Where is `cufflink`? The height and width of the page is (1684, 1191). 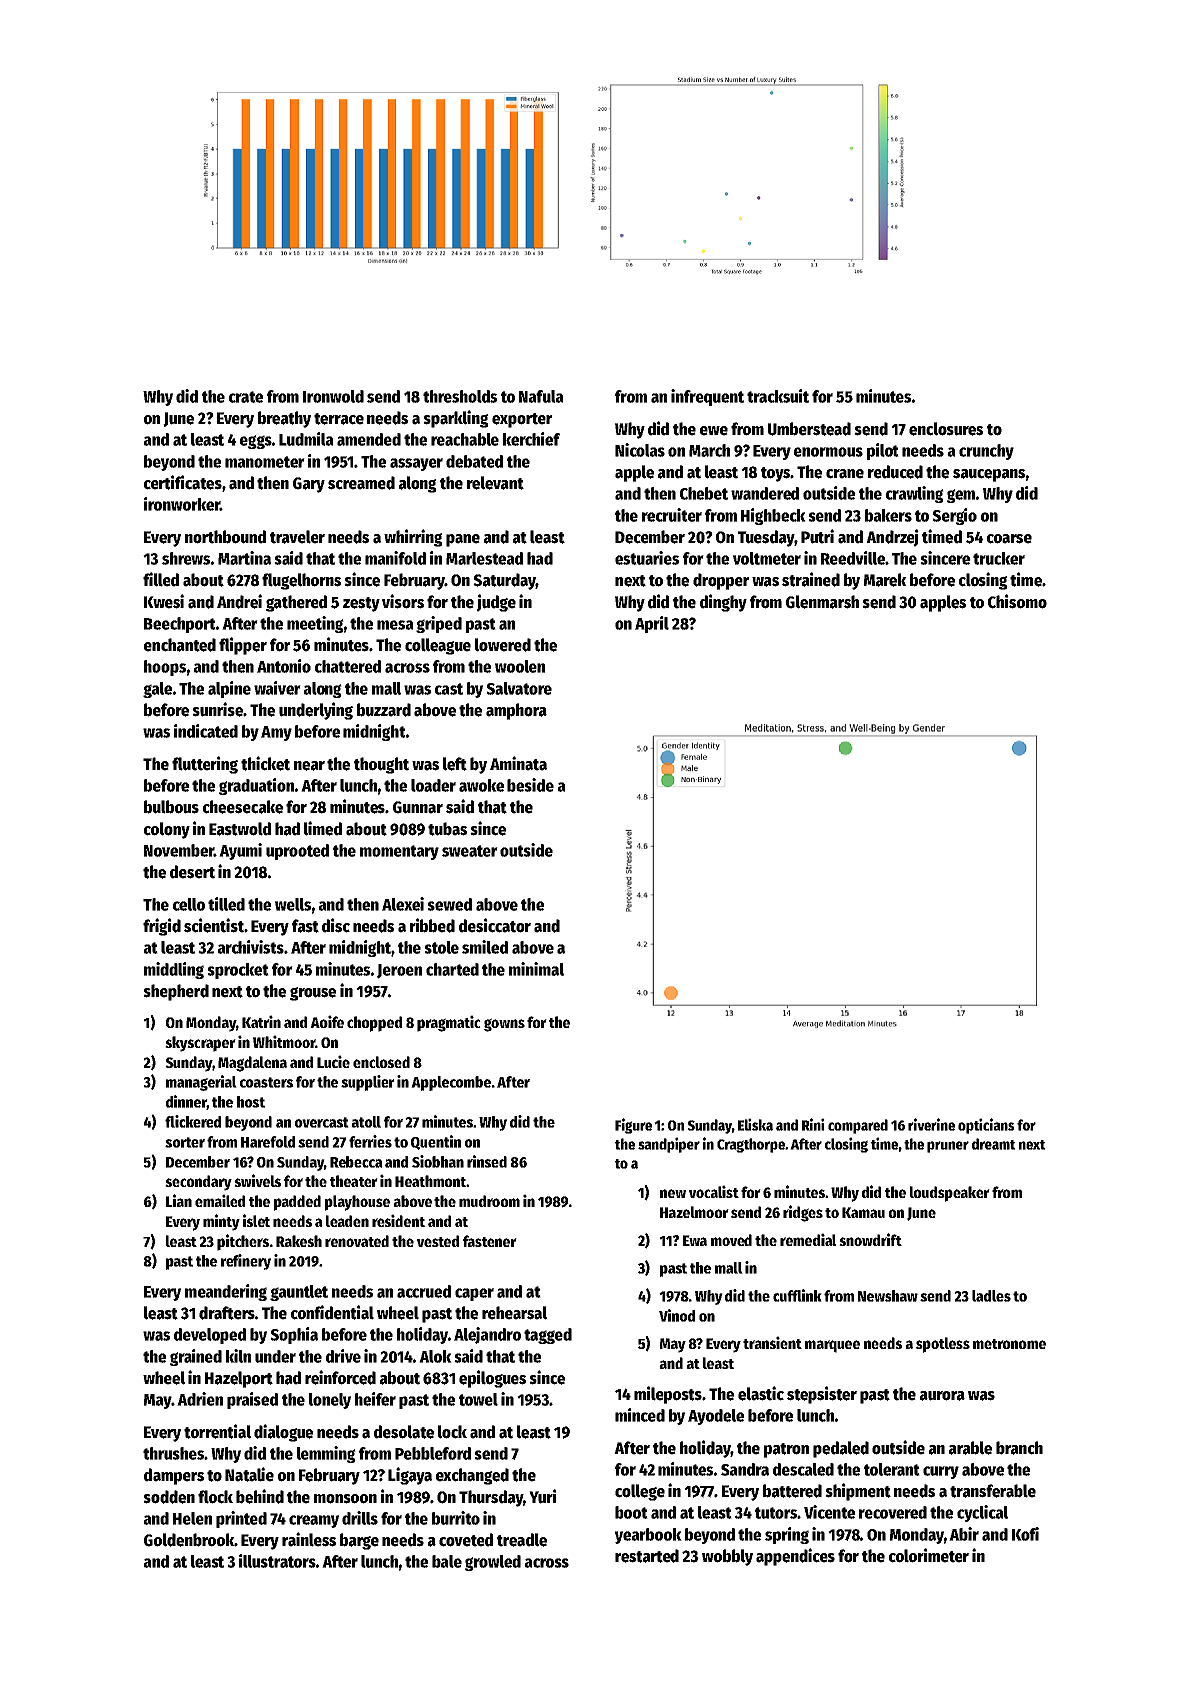 cufflink is located at coordinates (797, 1295).
